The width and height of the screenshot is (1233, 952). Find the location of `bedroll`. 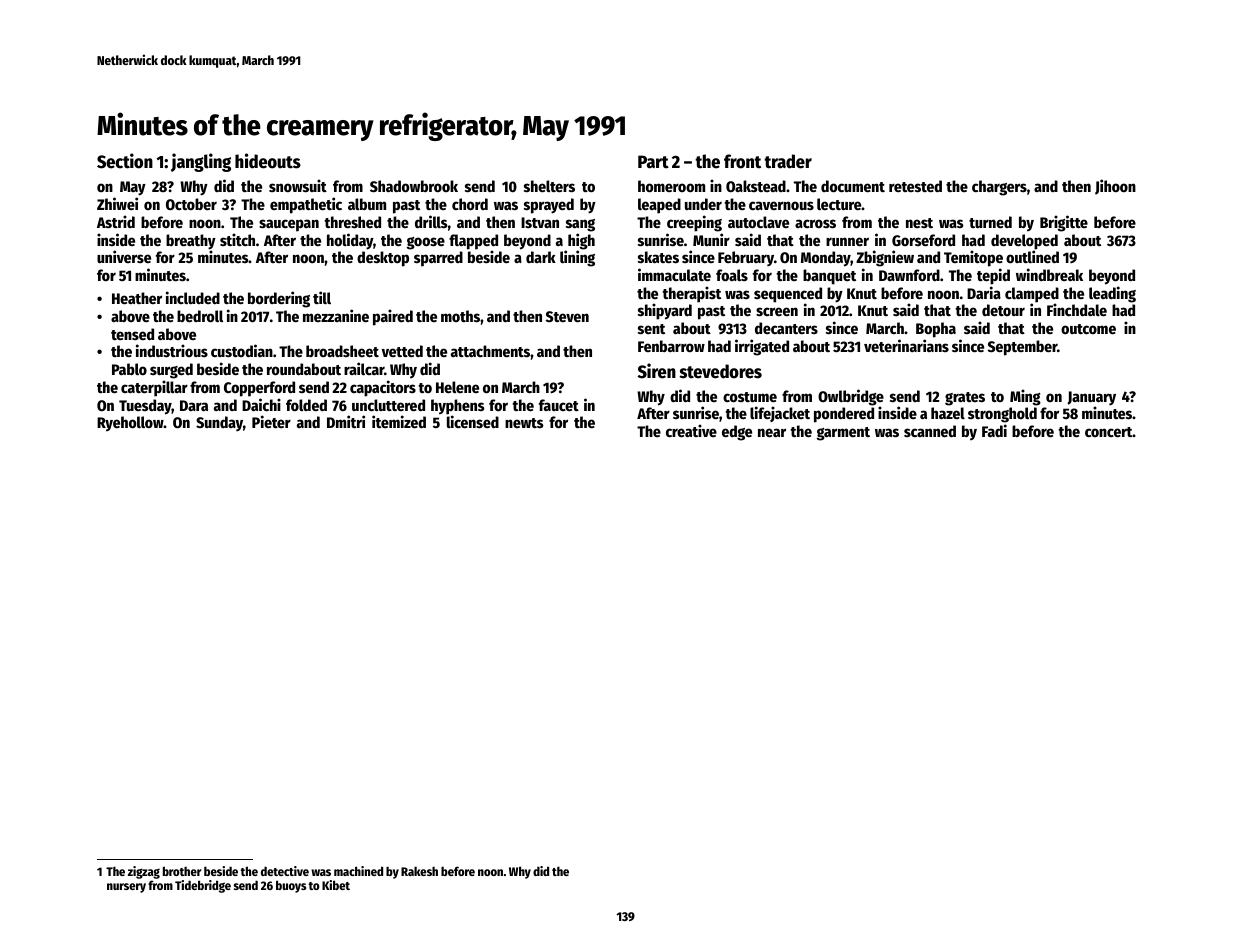

bedroll is located at coordinates (200, 316).
